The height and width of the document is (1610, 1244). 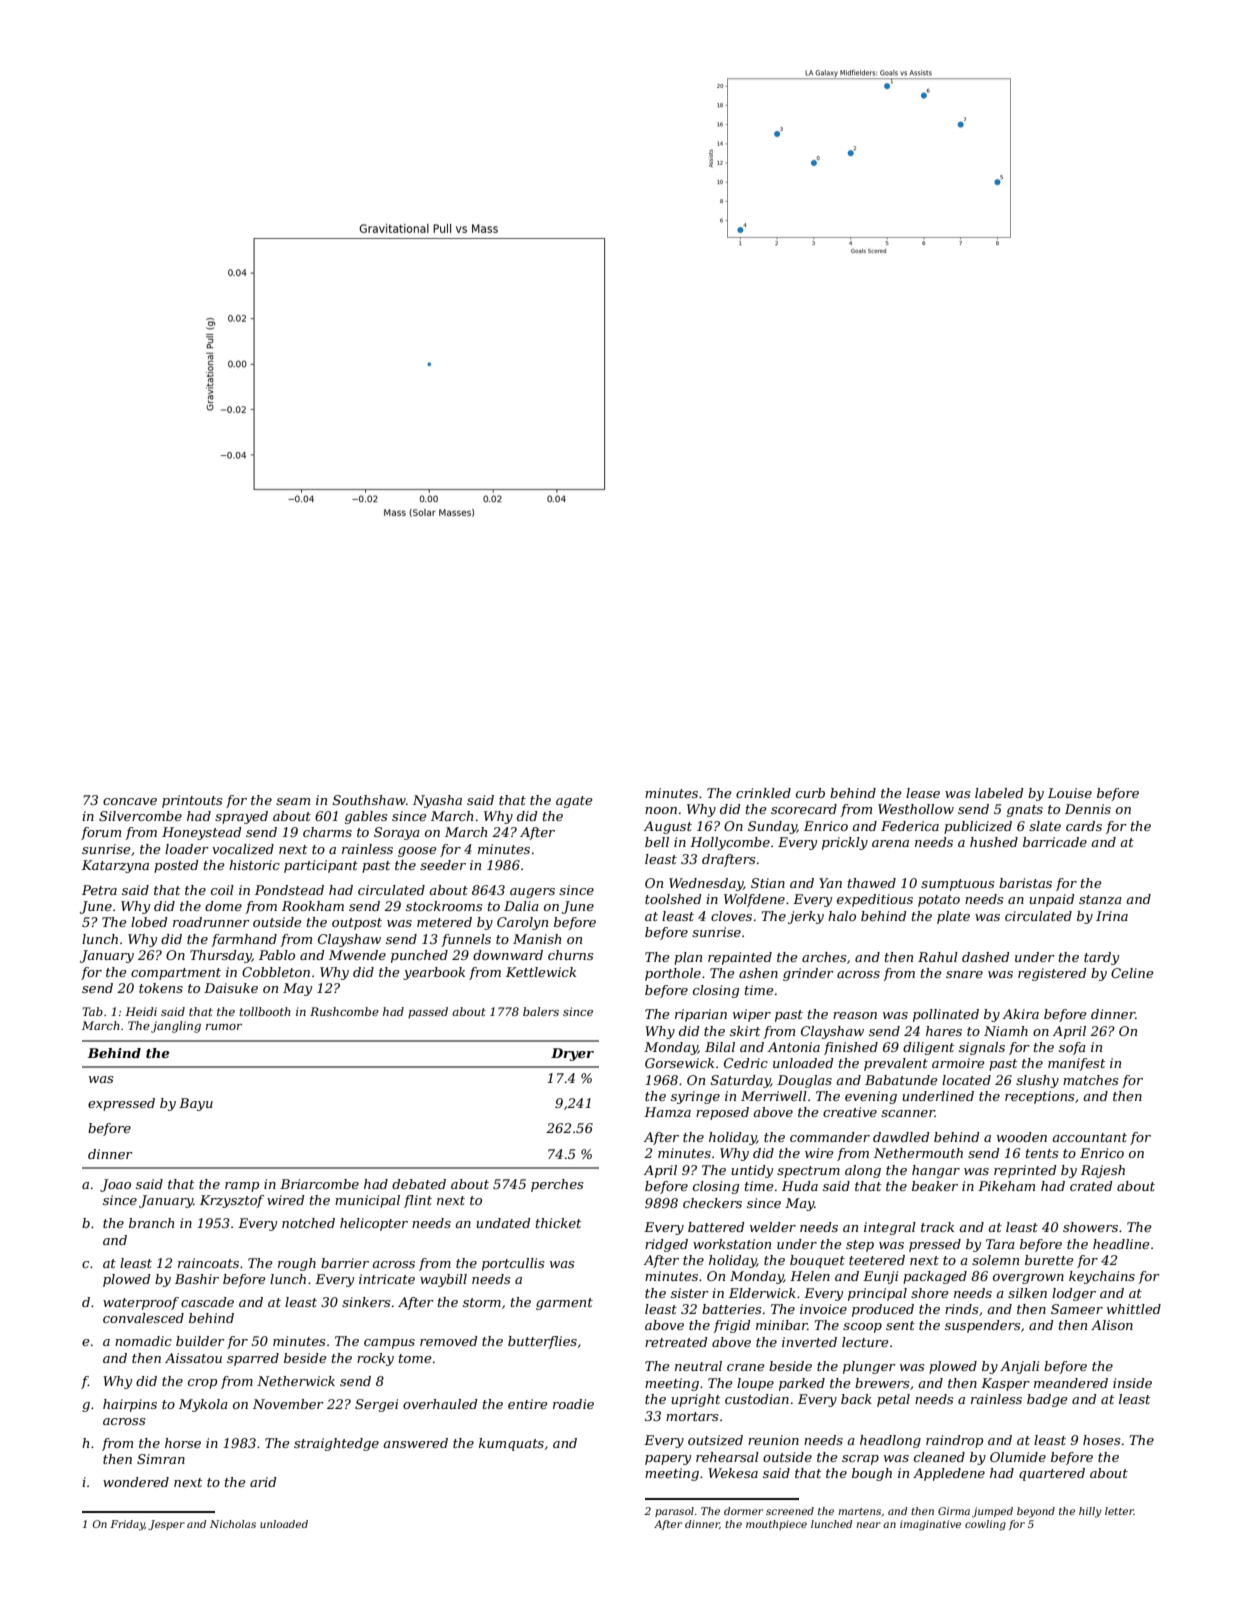 I want to click on Bayu, so click(x=196, y=1104).
